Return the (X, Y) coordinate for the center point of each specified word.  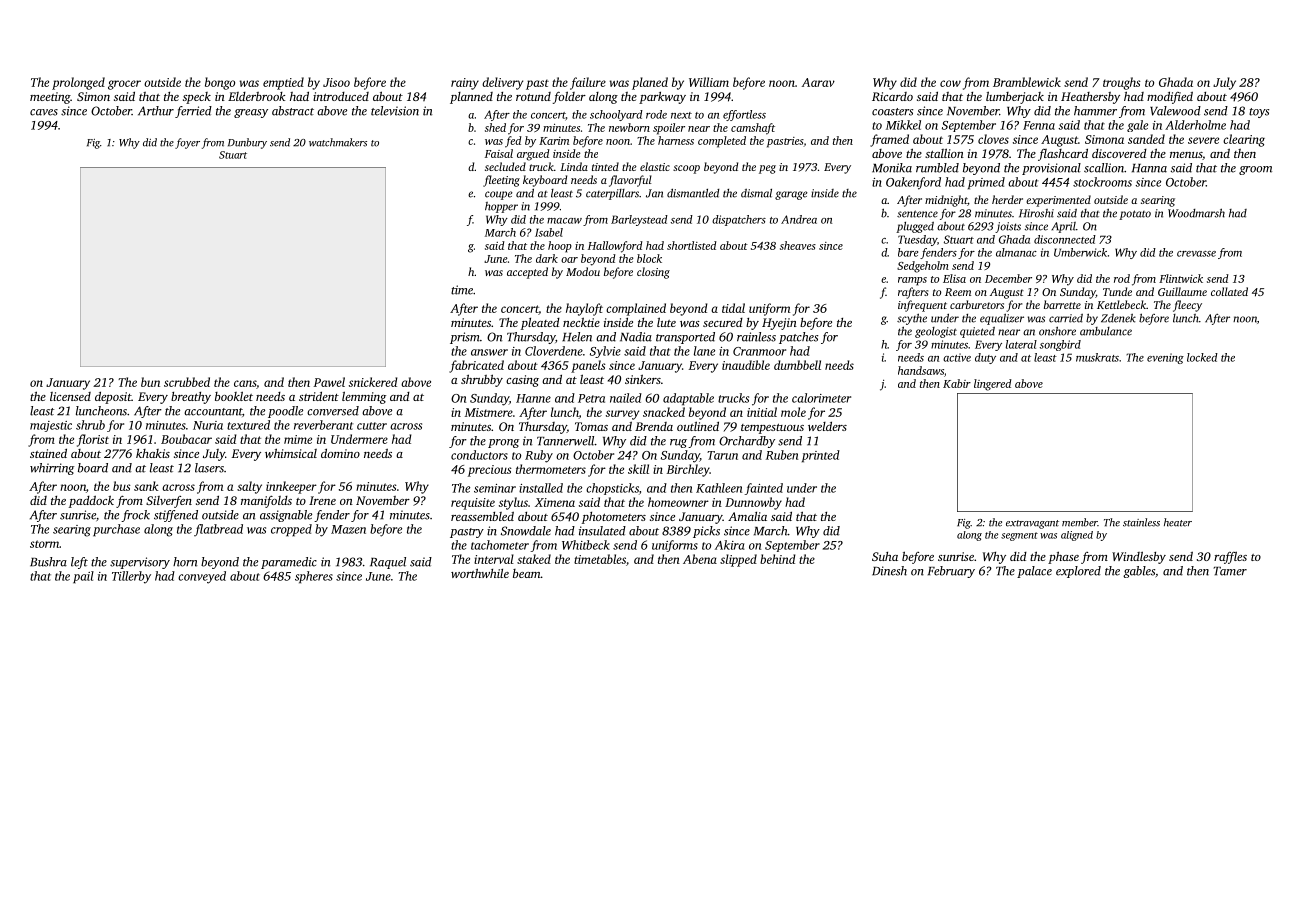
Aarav (818, 82)
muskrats (1097, 357)
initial (762, 412)
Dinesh (889, 571)
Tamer (1230, 571)
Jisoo (336, 82)
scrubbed (187, 382)
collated (1229, 291)
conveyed (202, 577)
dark (547, 258)
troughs (1122, 83)
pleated (540, 324)
